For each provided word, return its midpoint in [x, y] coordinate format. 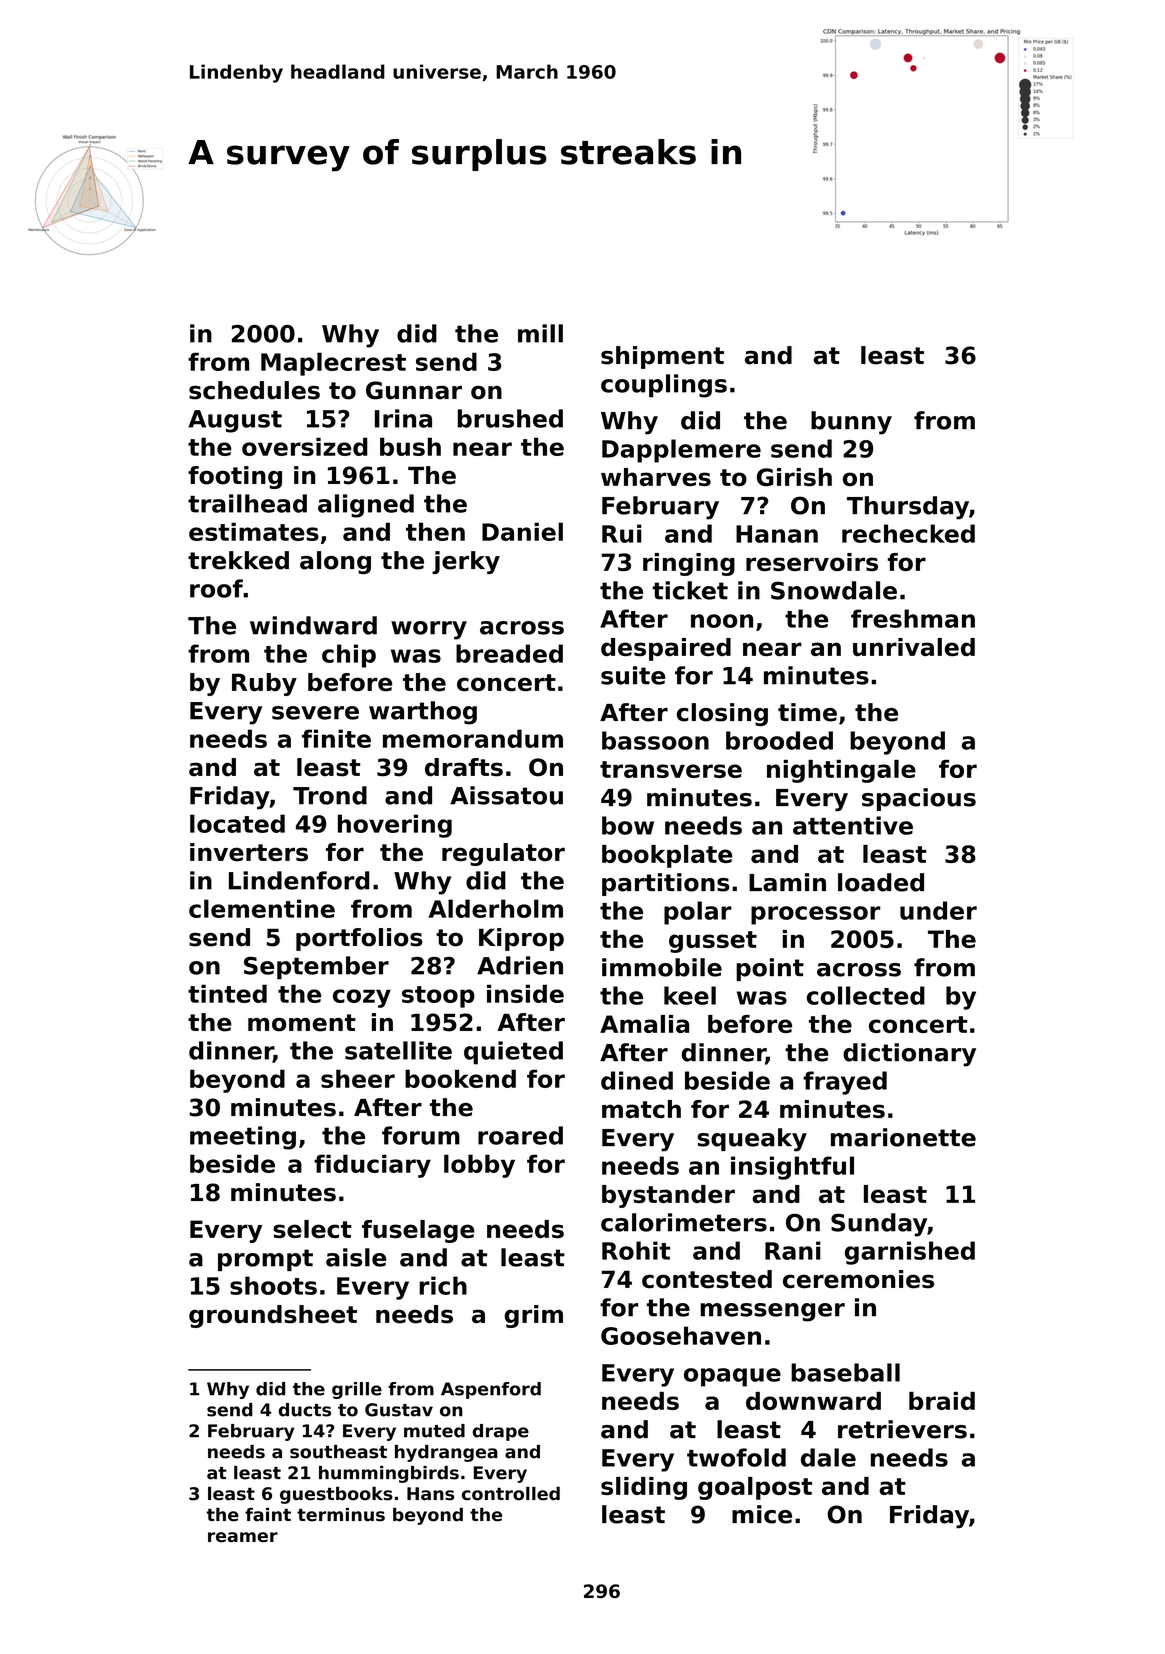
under [938, 910]
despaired [666, 649]
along [335, 562]
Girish [794, 477]
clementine [262, 908]
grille [357, 1390]
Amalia [644, 1024]
